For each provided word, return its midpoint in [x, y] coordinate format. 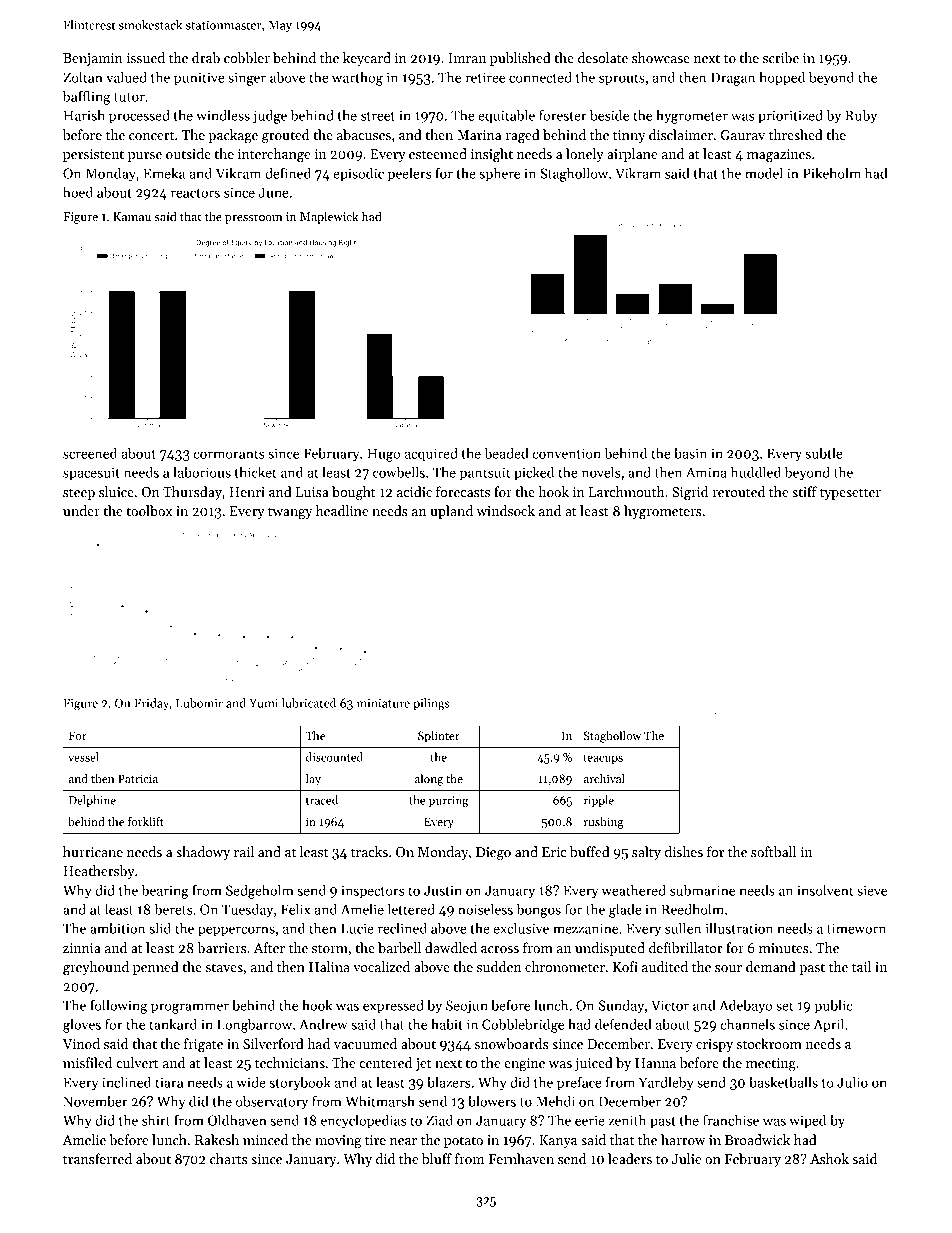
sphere [499, 175]
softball [773, 851]
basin [690, 453]
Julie [686, 1158]
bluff [437, 1158]
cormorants [229, 454]
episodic [358, 175]
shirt [156, 1120]
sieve [872, 890]
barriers [221, 947]
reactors [195, 193]
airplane [632, 155]
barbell [399, 947]
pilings [431, 704]
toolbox [149, 510]
